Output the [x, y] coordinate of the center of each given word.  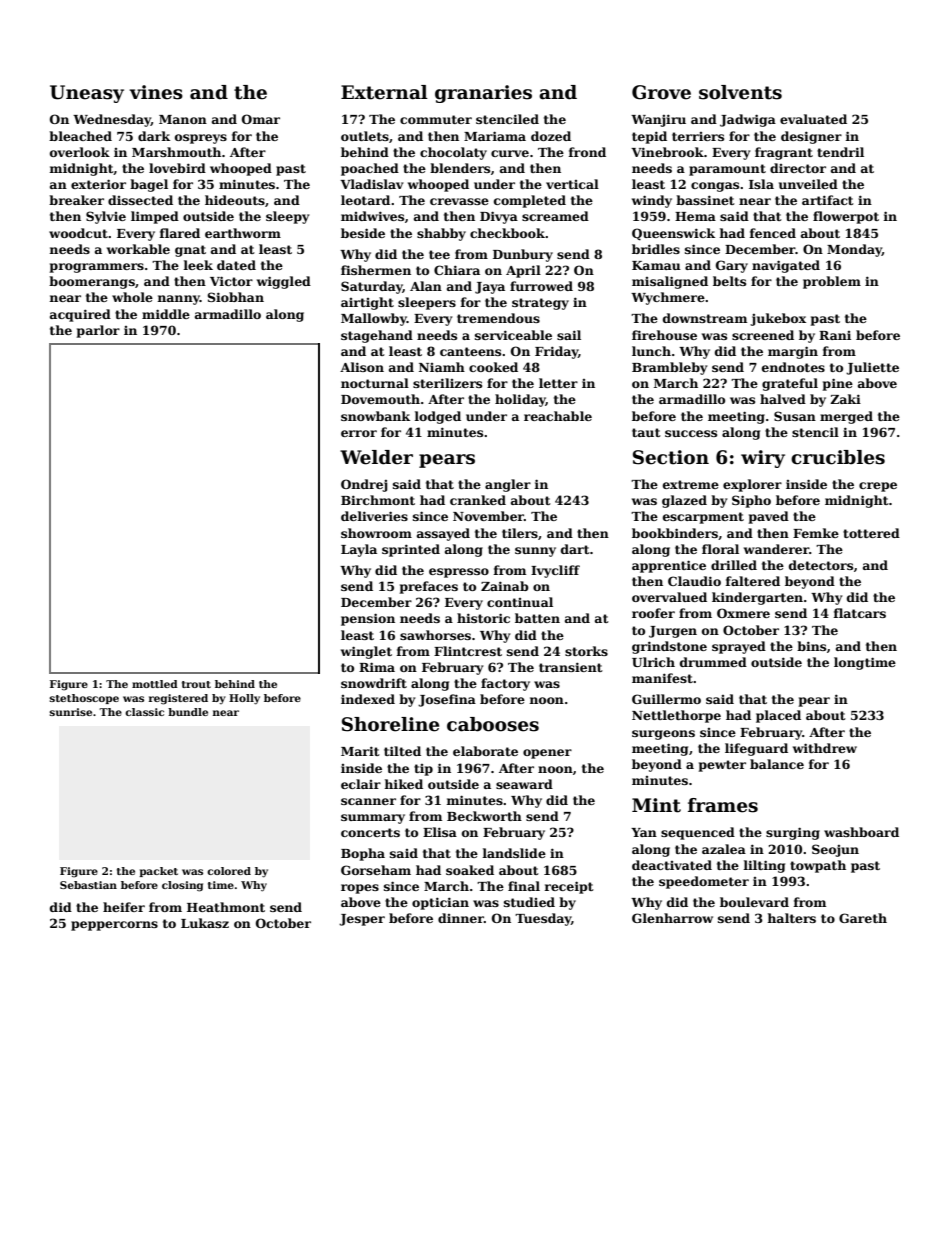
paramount [727, 170]
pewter [722, 766]
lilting [764, 866]
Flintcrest [468, 651]
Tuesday [543, 919]
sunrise [71, 712]
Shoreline [390, 724]
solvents [740, 92]
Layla [359, 550]
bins [811, 646]
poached [370, 169]
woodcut [78, 233]
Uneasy [87, 94]
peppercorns [114, 926]
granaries [483, 94]
